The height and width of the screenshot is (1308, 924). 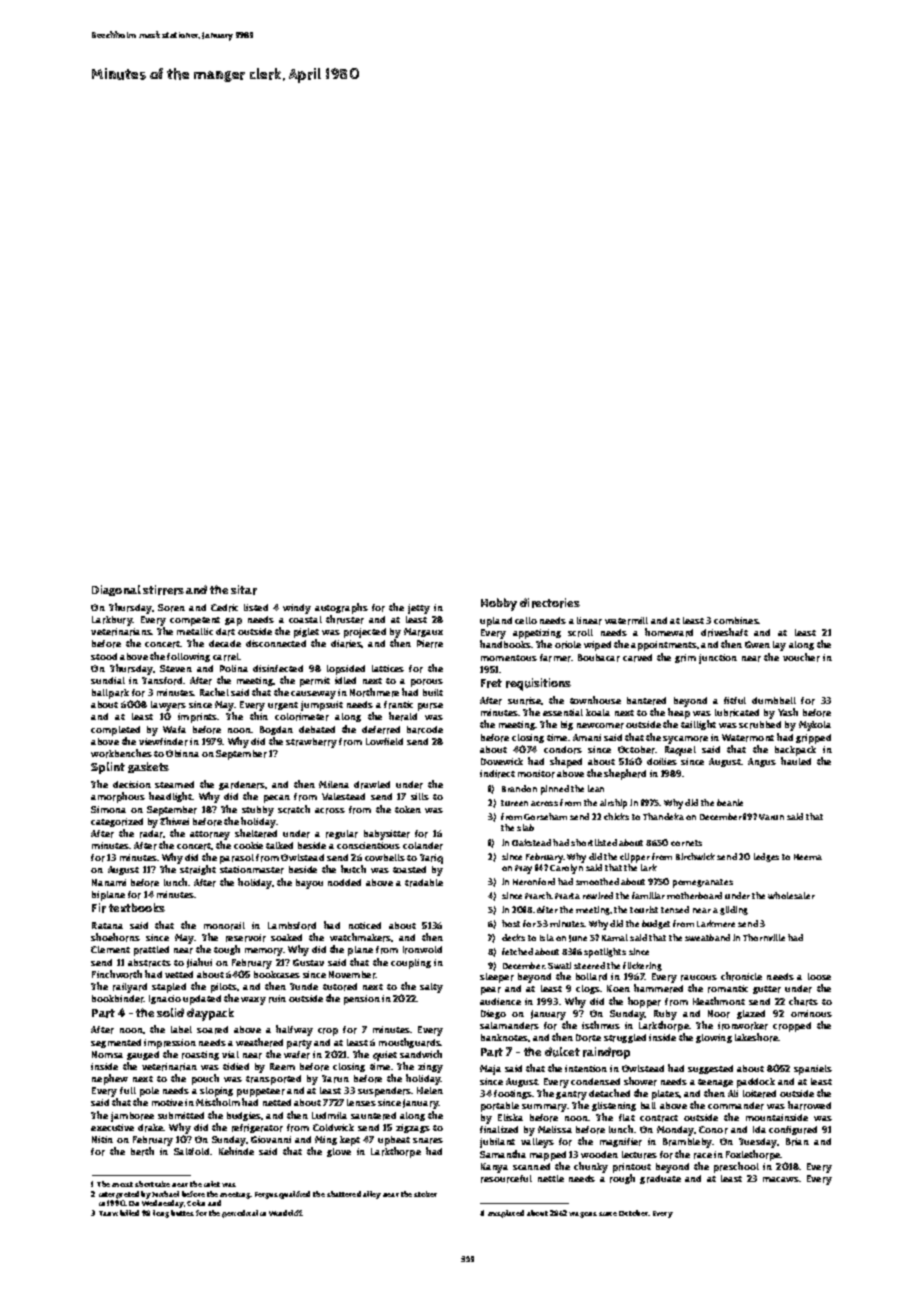 I want to click on shoehorns, so click(x=115, y=937).
